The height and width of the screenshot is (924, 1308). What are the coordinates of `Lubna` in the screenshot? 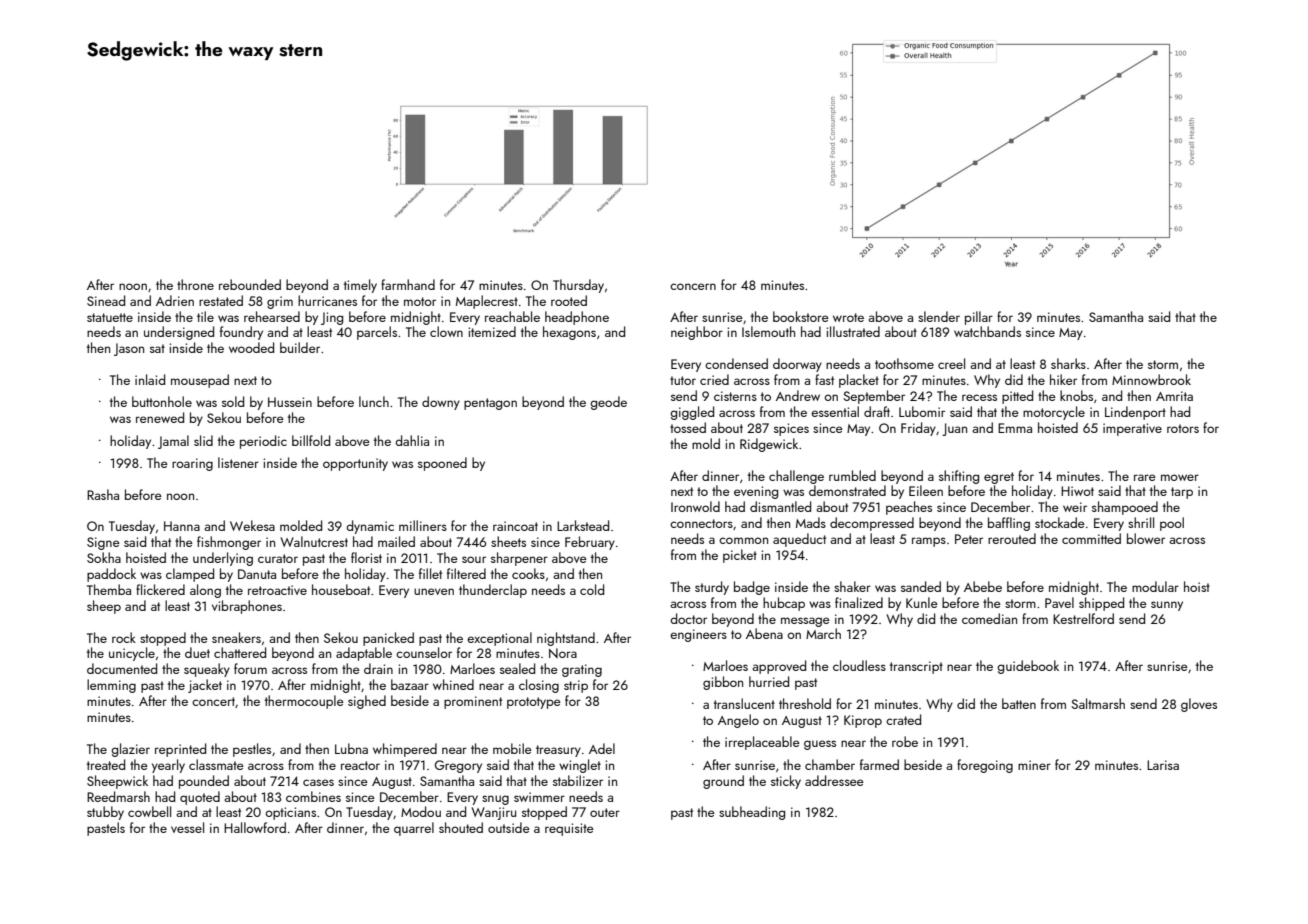 It's located at (351, 748).
